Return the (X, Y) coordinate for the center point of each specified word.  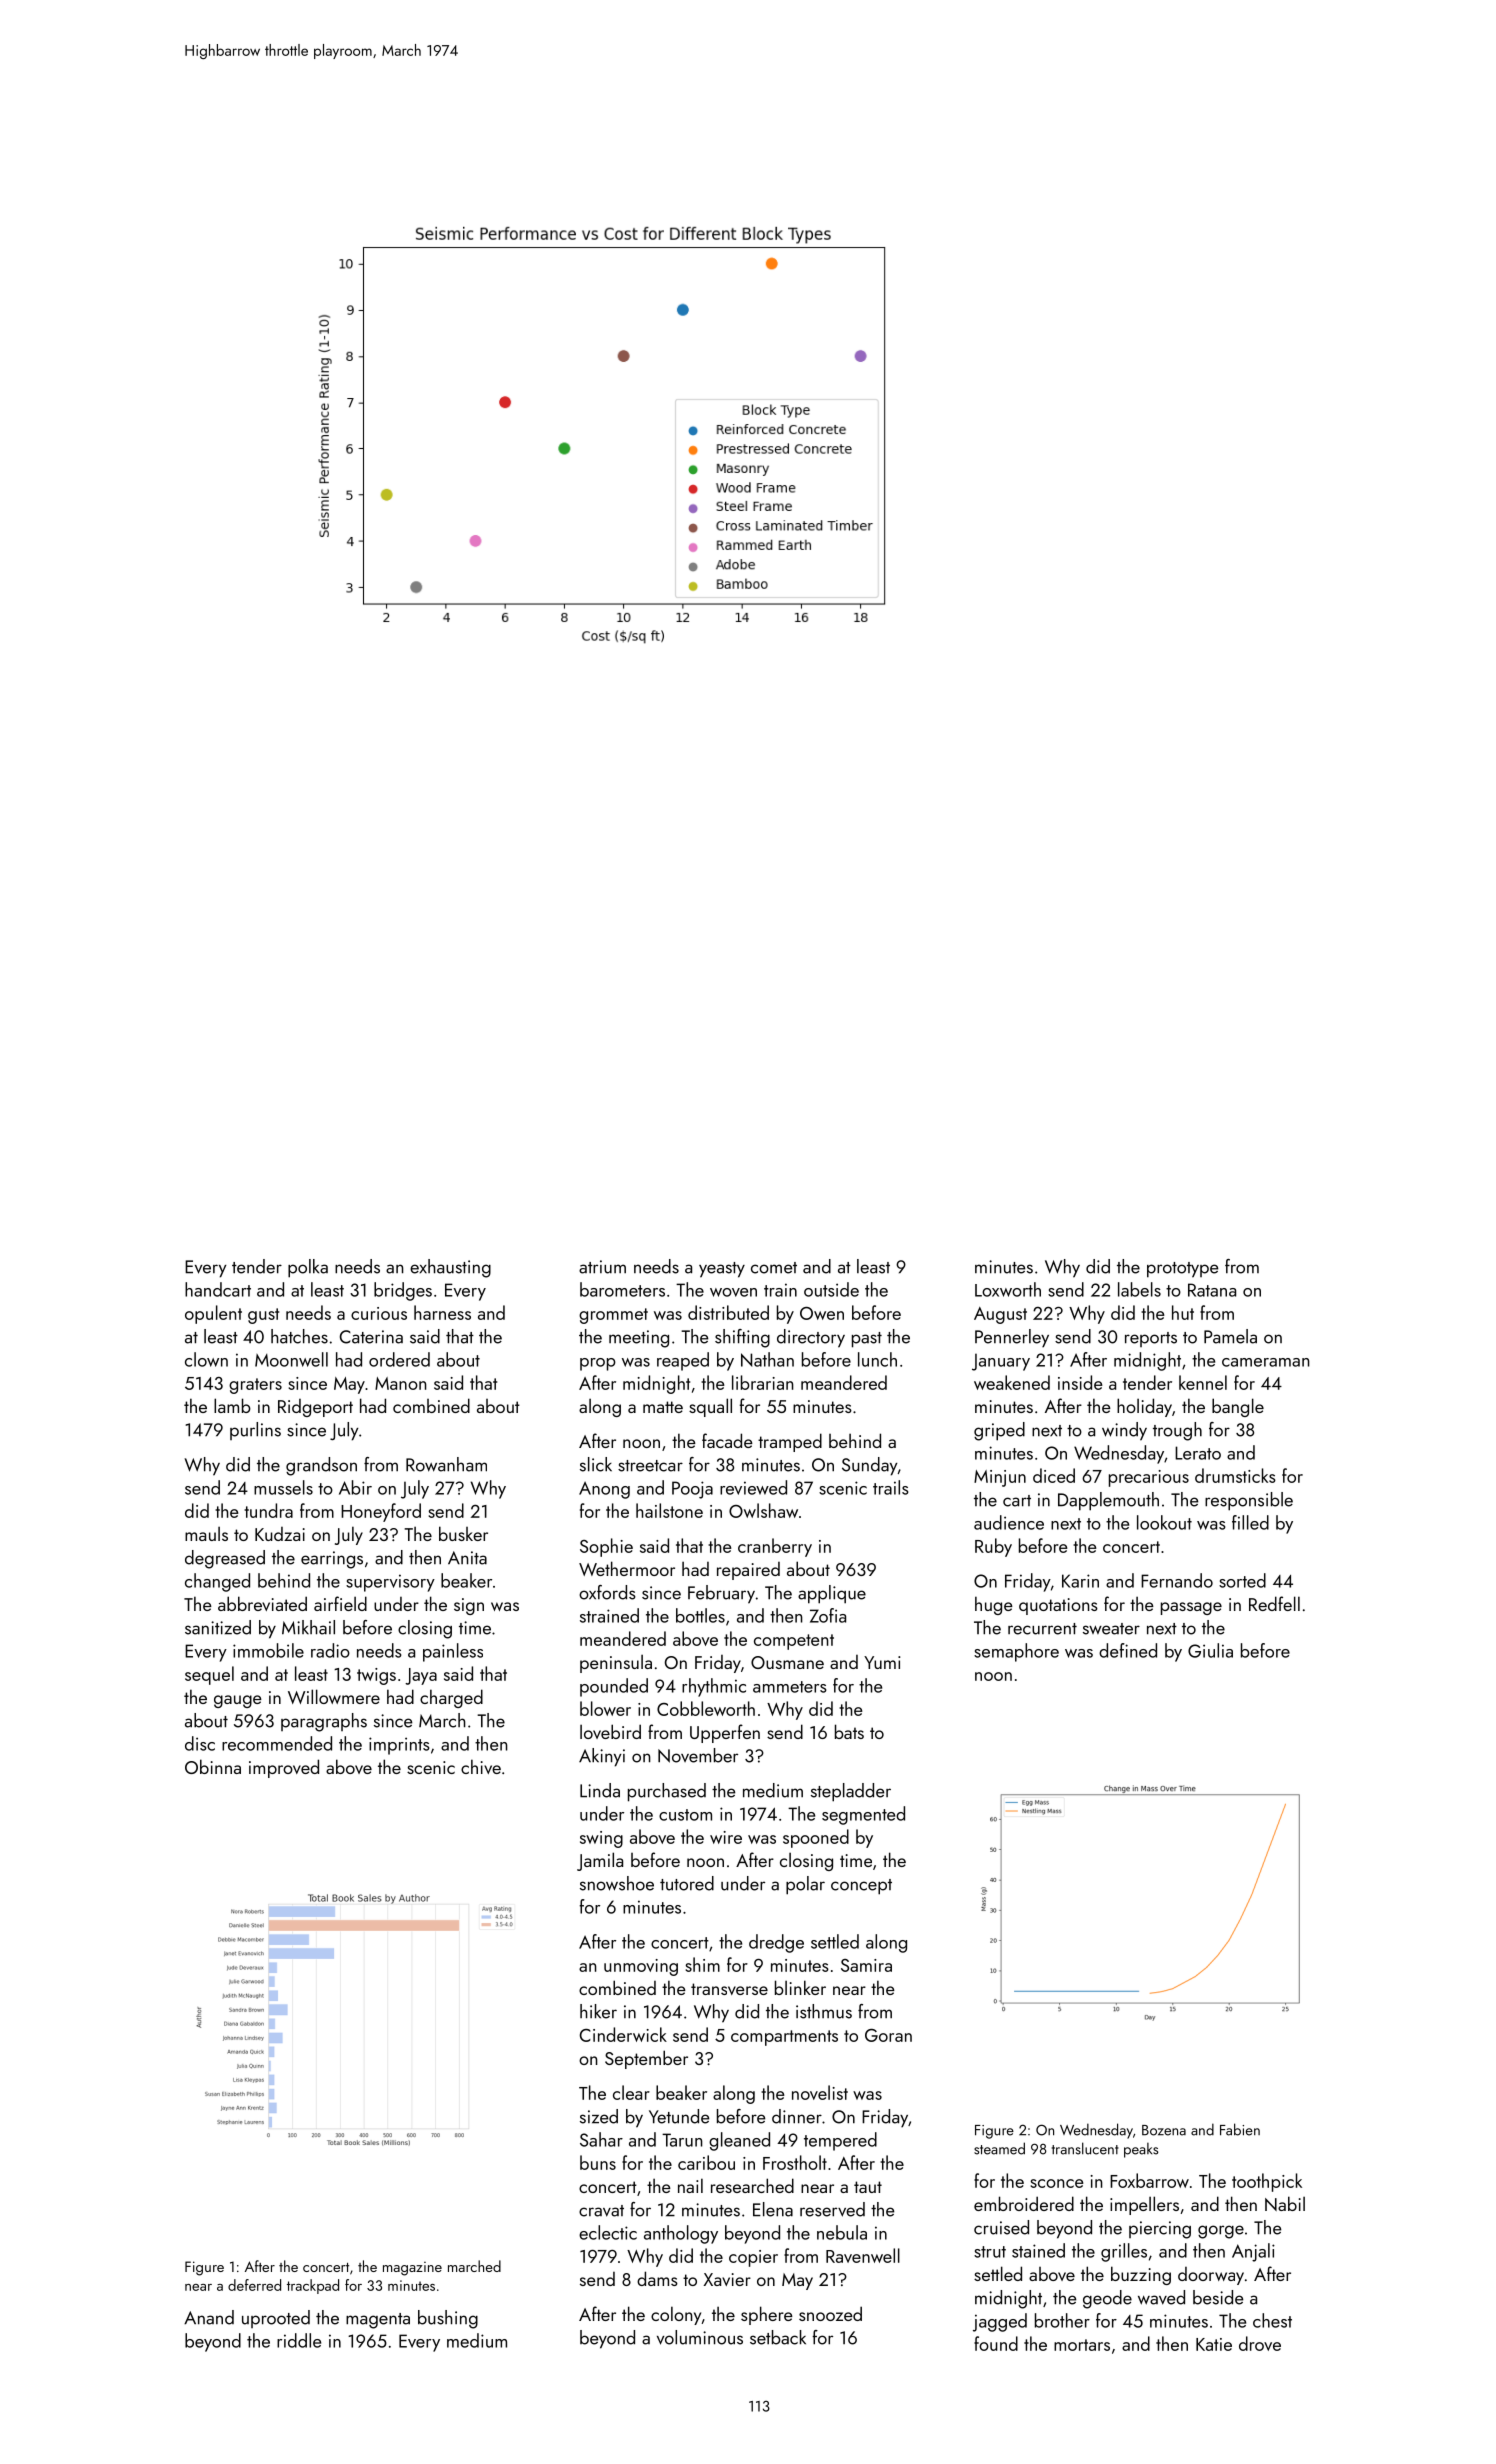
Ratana (1212, 1290)
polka (308, 1268)
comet (774, 1268)
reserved (832, 2209)
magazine (412, 2269)
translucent (1085, 2148)
